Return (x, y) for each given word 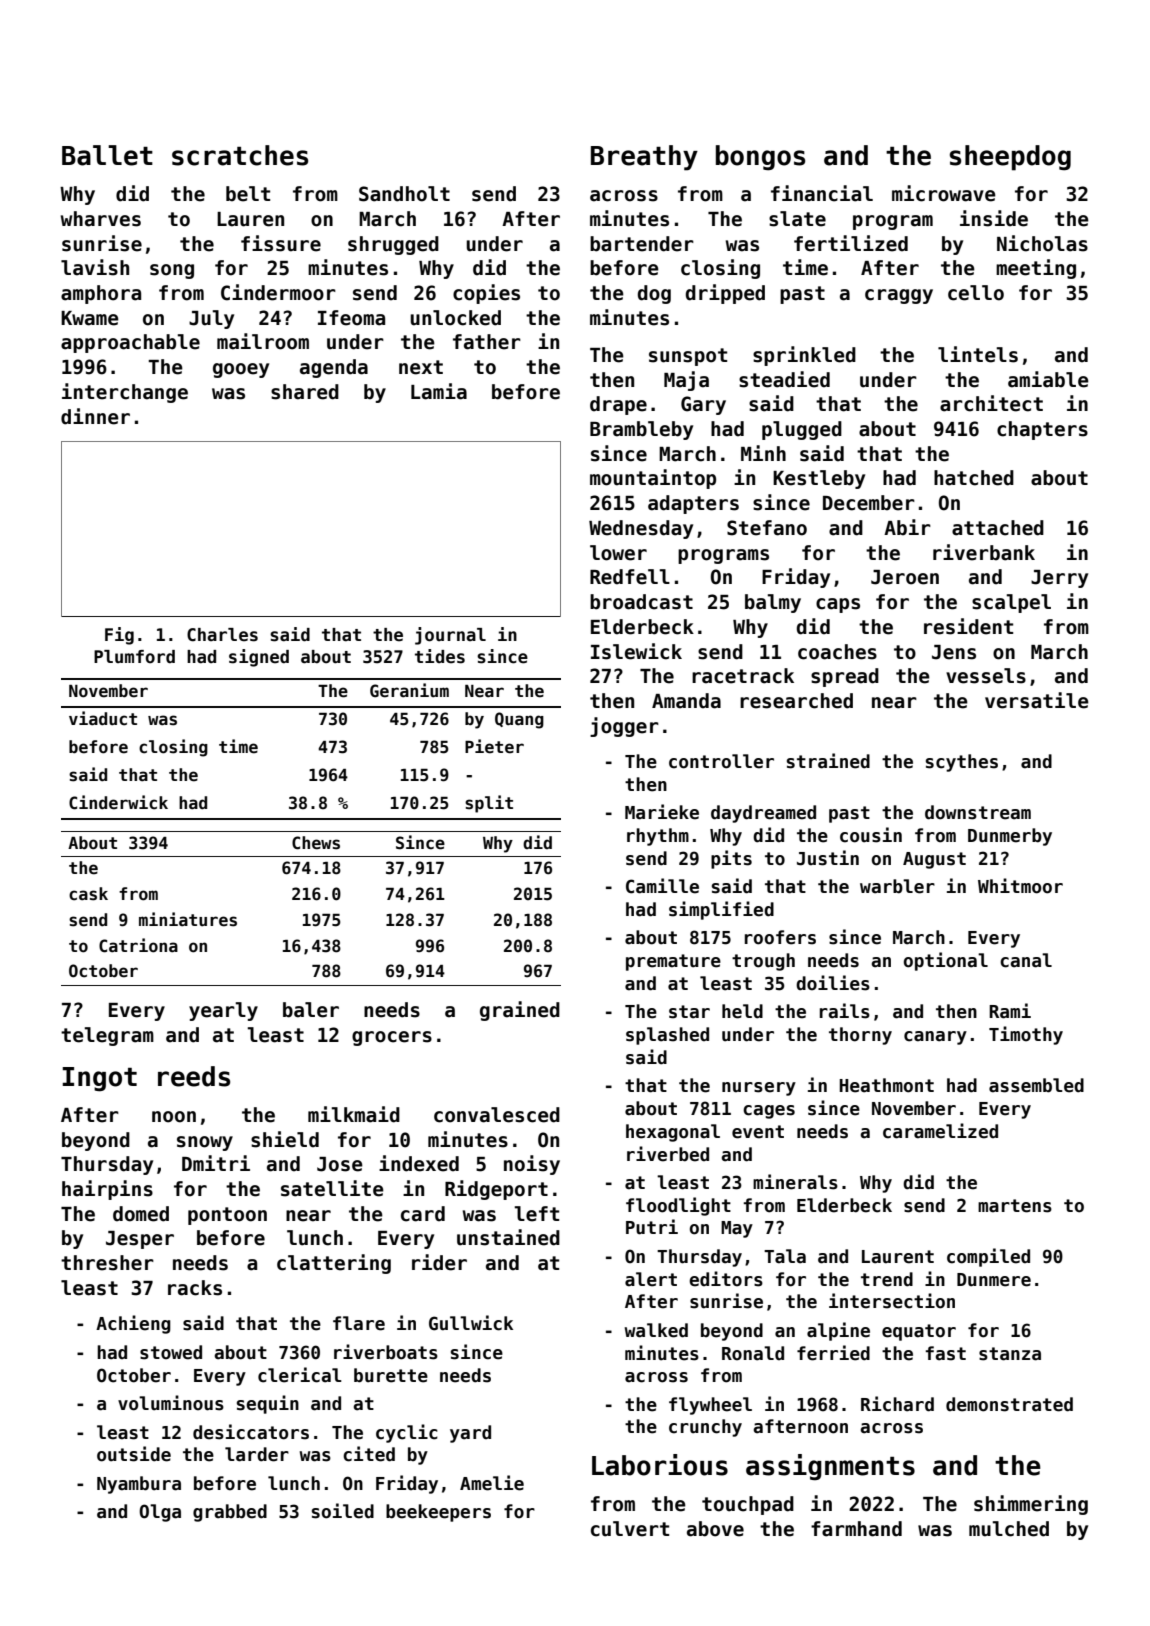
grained (520, 1011)
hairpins (107, 1190)
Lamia (439, 391)
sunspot (688, 357)
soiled (343, 1511)
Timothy (1026, 1035)
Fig (119, 636)
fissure (281, 243)
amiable (1048, 379)
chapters (1042, 430)
